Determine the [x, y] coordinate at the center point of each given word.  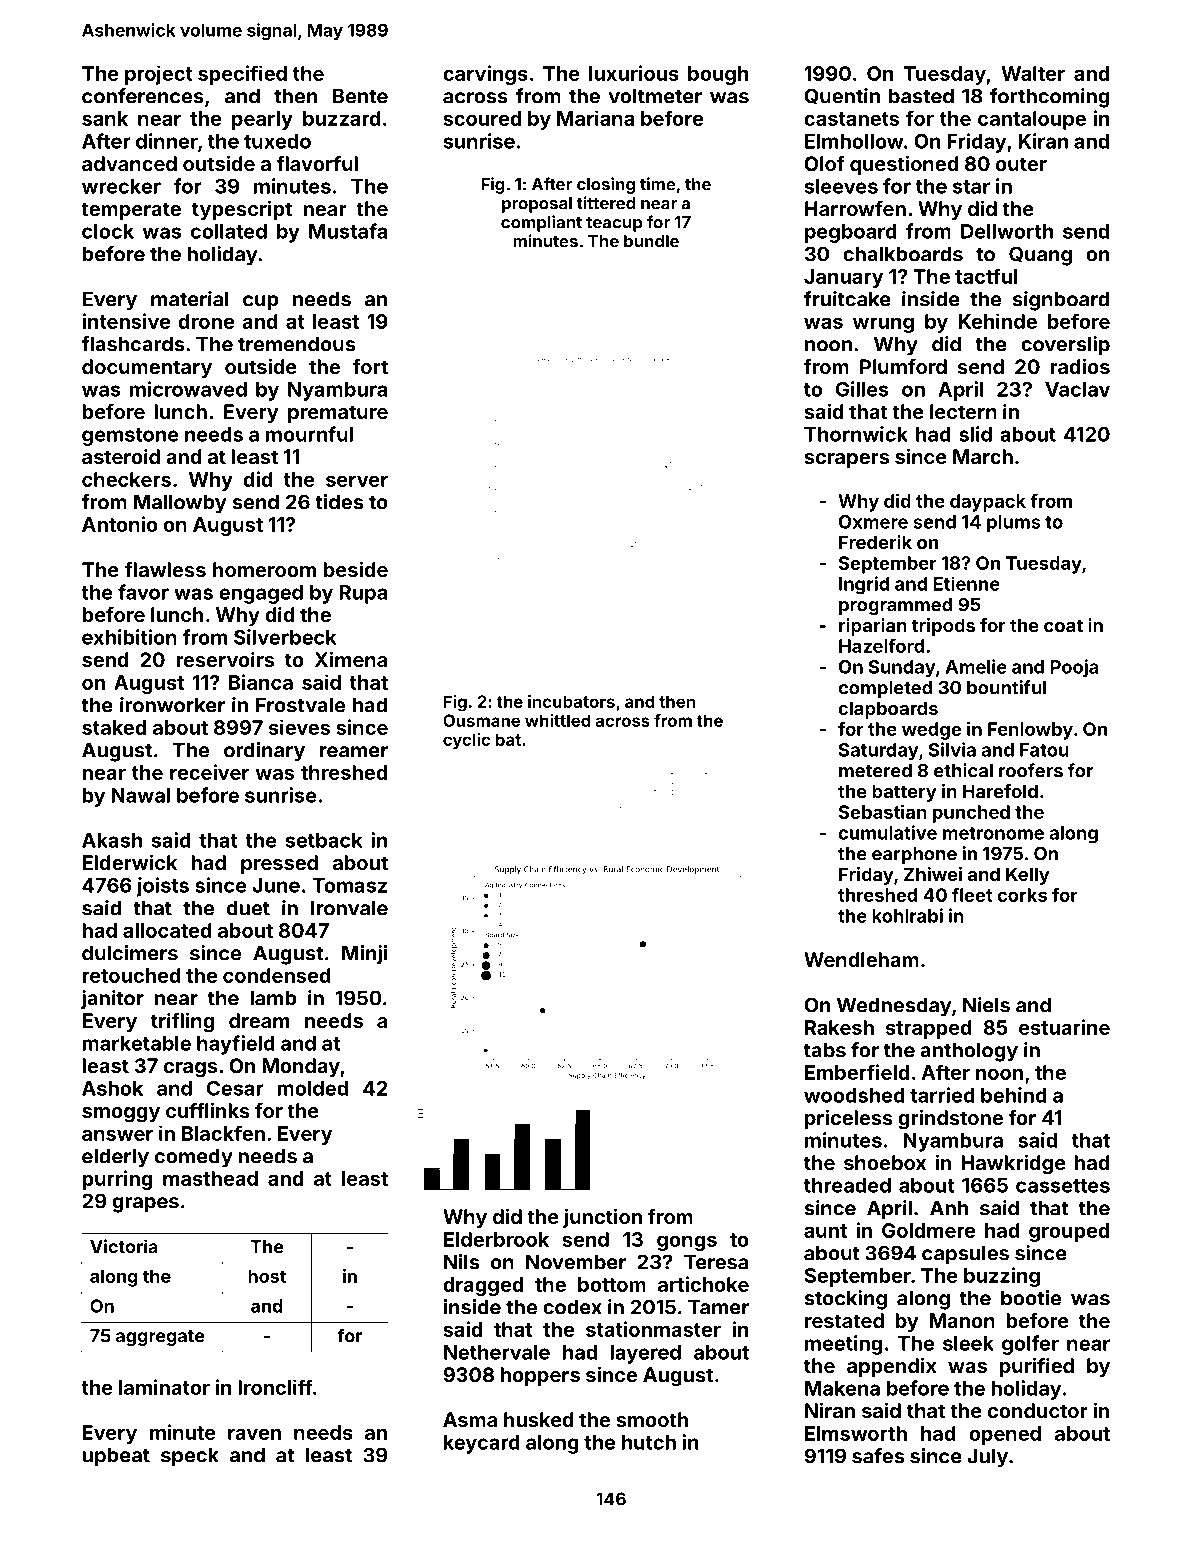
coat [1063, 625]
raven [254, 1434]
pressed [279, 864]
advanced [129, 163]
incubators [571, 701]
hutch [649, 1442]
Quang [1040, 256]
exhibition [129, 637]
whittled [558, 720]
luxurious [634, 73]
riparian [873, 627]
